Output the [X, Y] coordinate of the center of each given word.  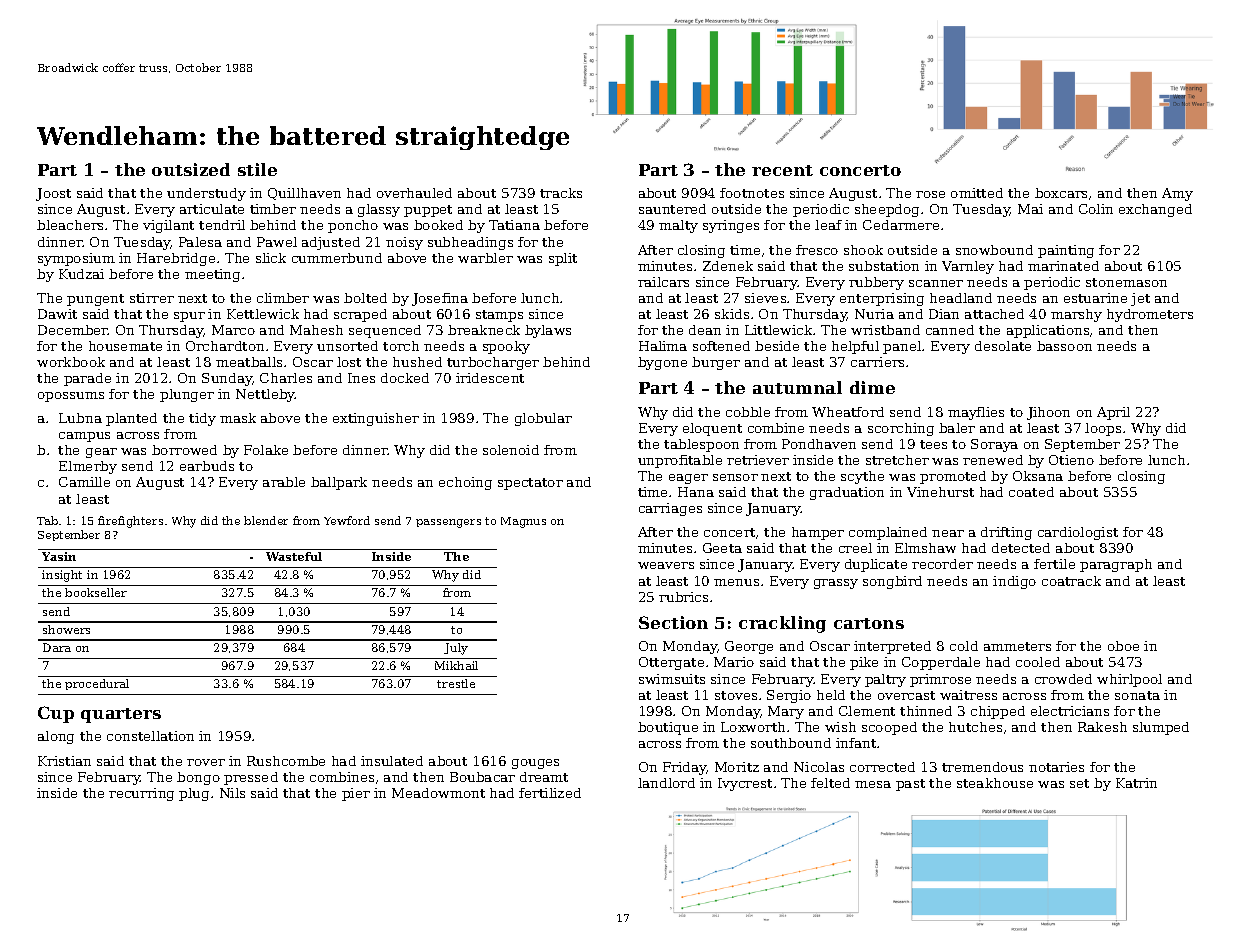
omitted [977, 193]
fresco [817, 250]
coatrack [1071, 581]
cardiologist [1078, 533]
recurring [141, 794]
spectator [530, 484]
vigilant [168, 226]
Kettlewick [263, 314]
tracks [561, 193]
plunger [187, 395]
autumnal [797, 387]
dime [872, 387]
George [749, 647]
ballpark [339, 483]
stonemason [1126, 282]
